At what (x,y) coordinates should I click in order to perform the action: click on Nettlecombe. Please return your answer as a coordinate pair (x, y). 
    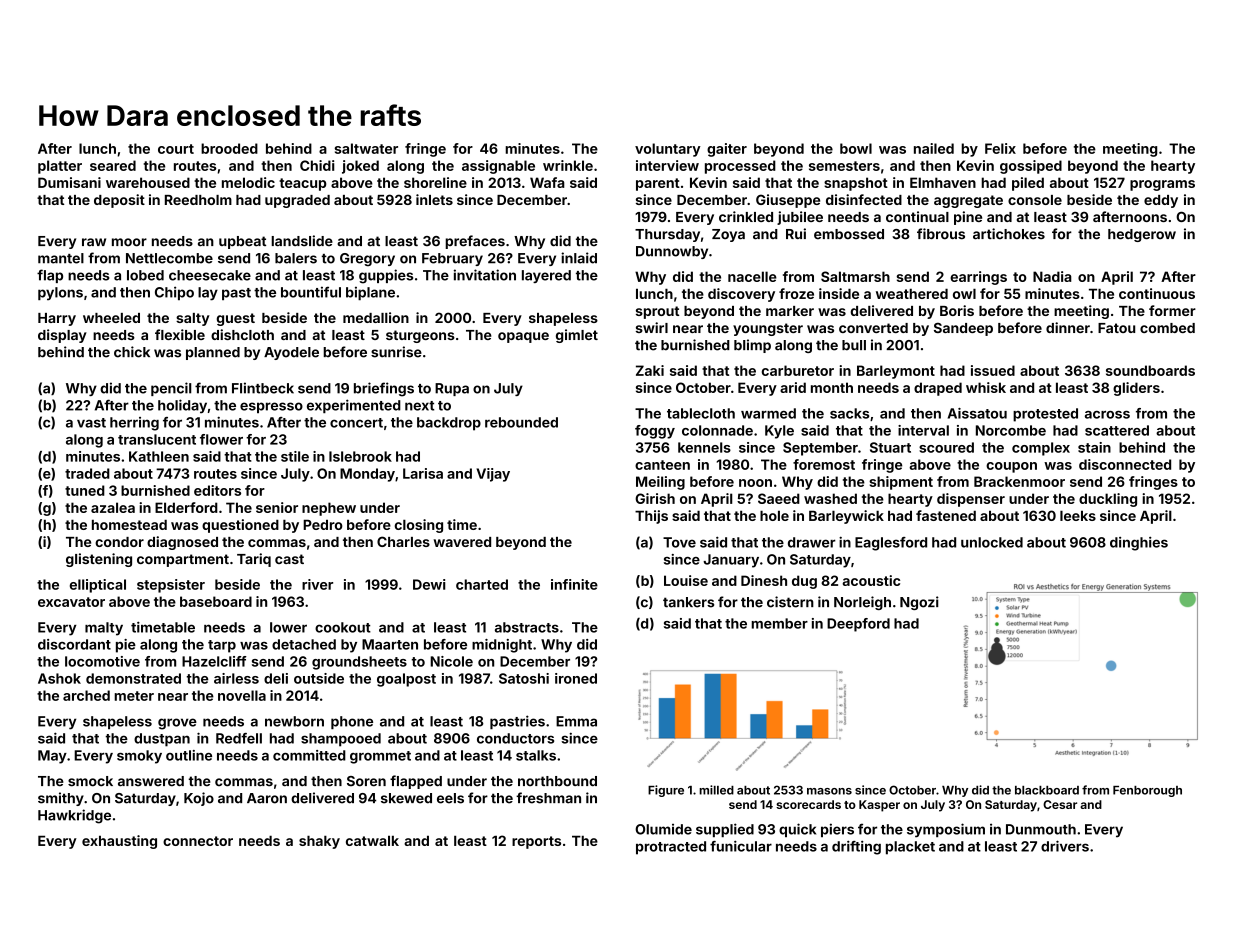
    Looking at the image, I should click on (169, 258).
